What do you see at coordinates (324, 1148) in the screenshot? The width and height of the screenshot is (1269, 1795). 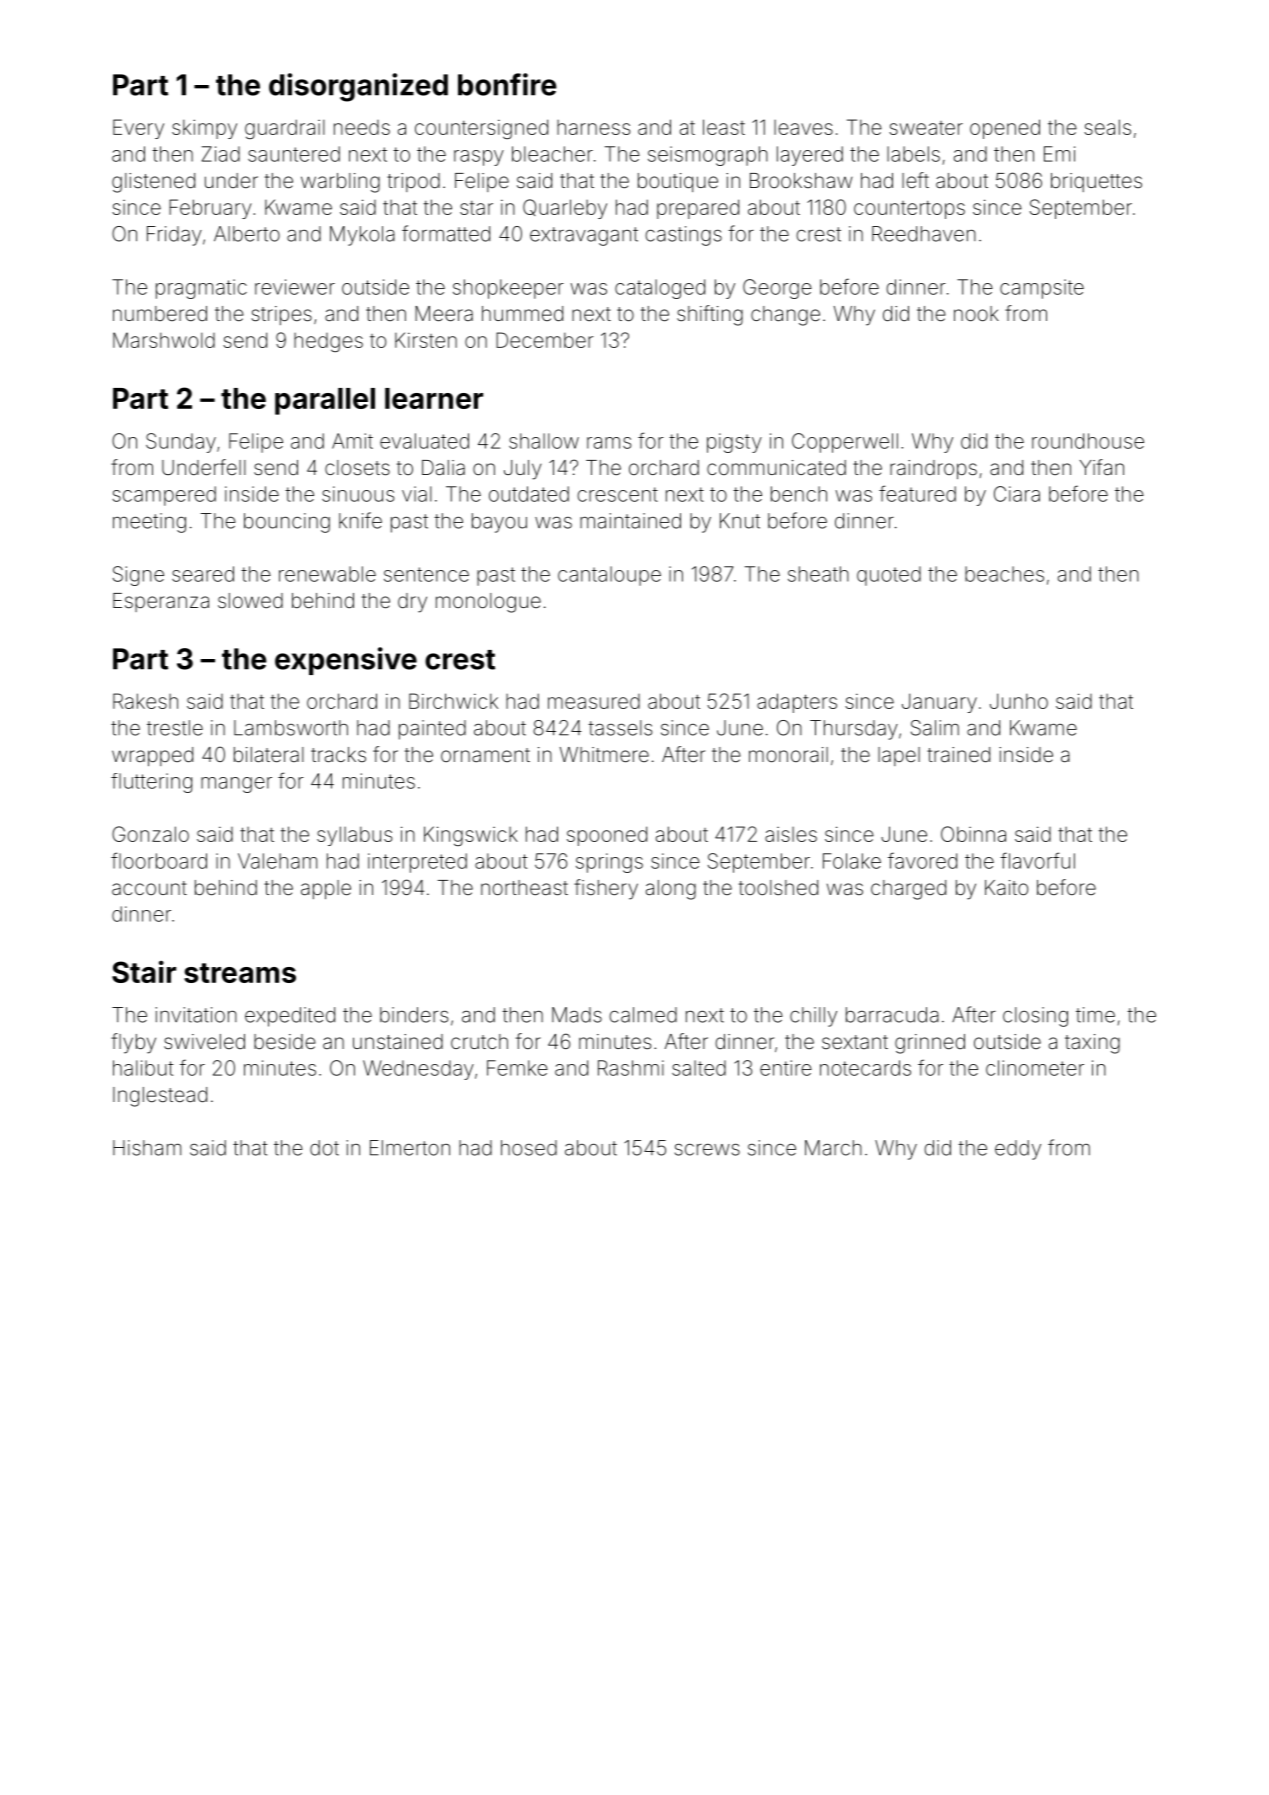 I see `dot` at bounding box center [324, 1148].
